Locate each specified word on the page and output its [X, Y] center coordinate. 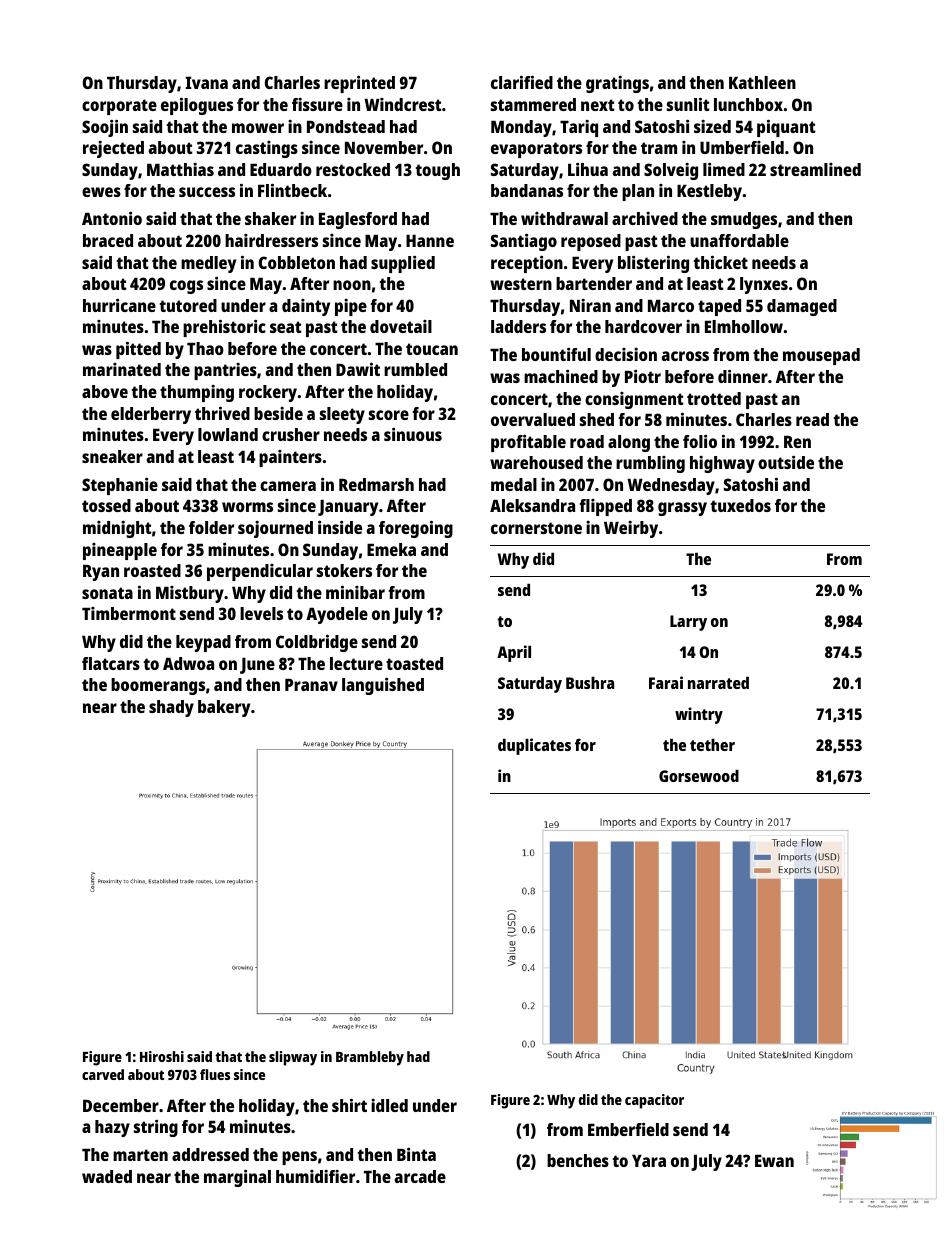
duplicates [534, 746]
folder [211, 527]
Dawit [358, 369]
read [812, 419]
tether [712, 745]
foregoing [416, 529]
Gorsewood [699, 776]
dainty [306, 307]
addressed [210, 1154]
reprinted [359, 84]
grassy [682, 509]
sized [712, 126]
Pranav [311, 685]
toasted [414, 663]
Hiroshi [162, 1056]
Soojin [105, 128]
